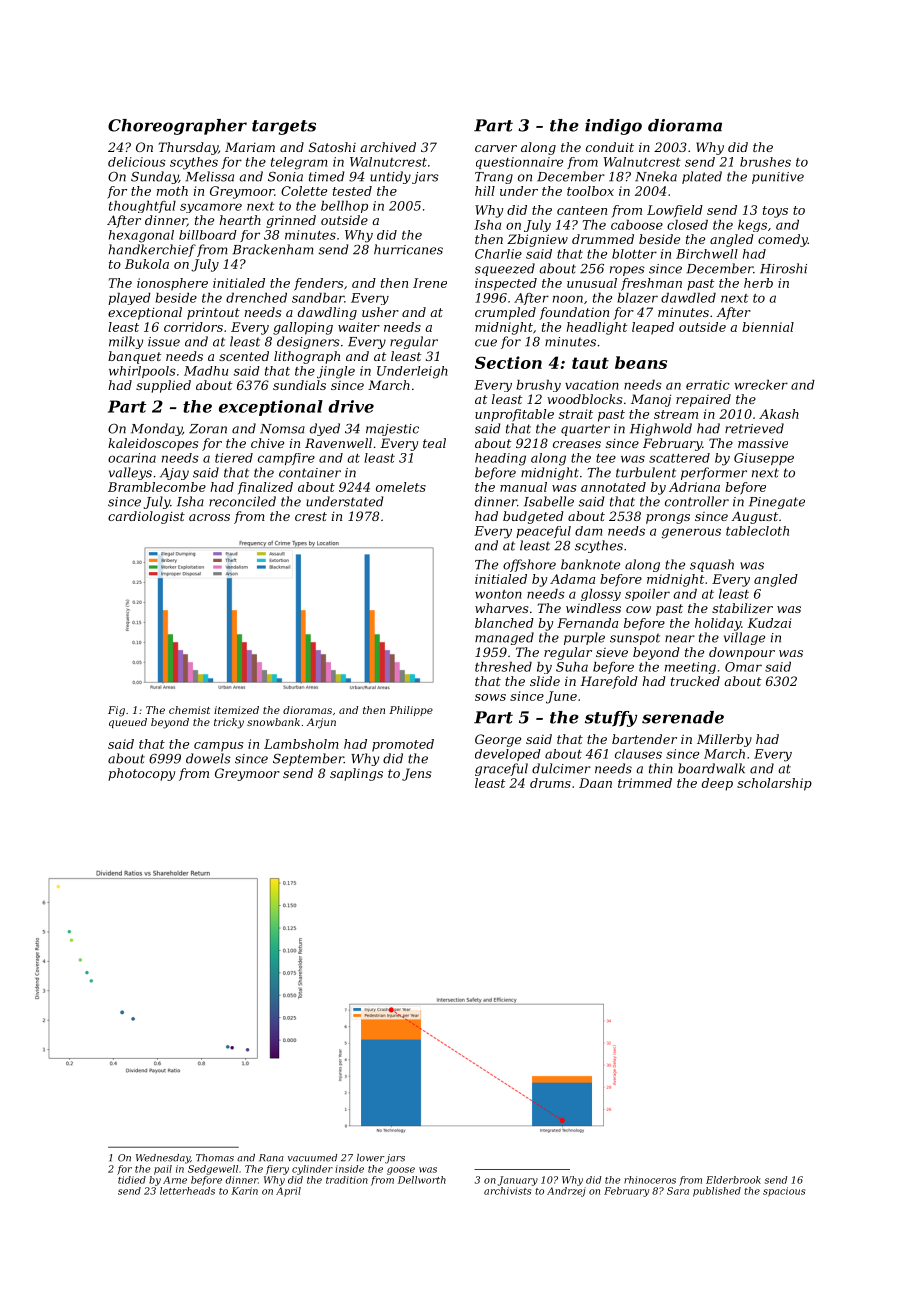 The width and height of the image is (924, 1308). What do you see at coordinates (550, 783) in the image?
I see `drums` at bounding box center [550, 783].
